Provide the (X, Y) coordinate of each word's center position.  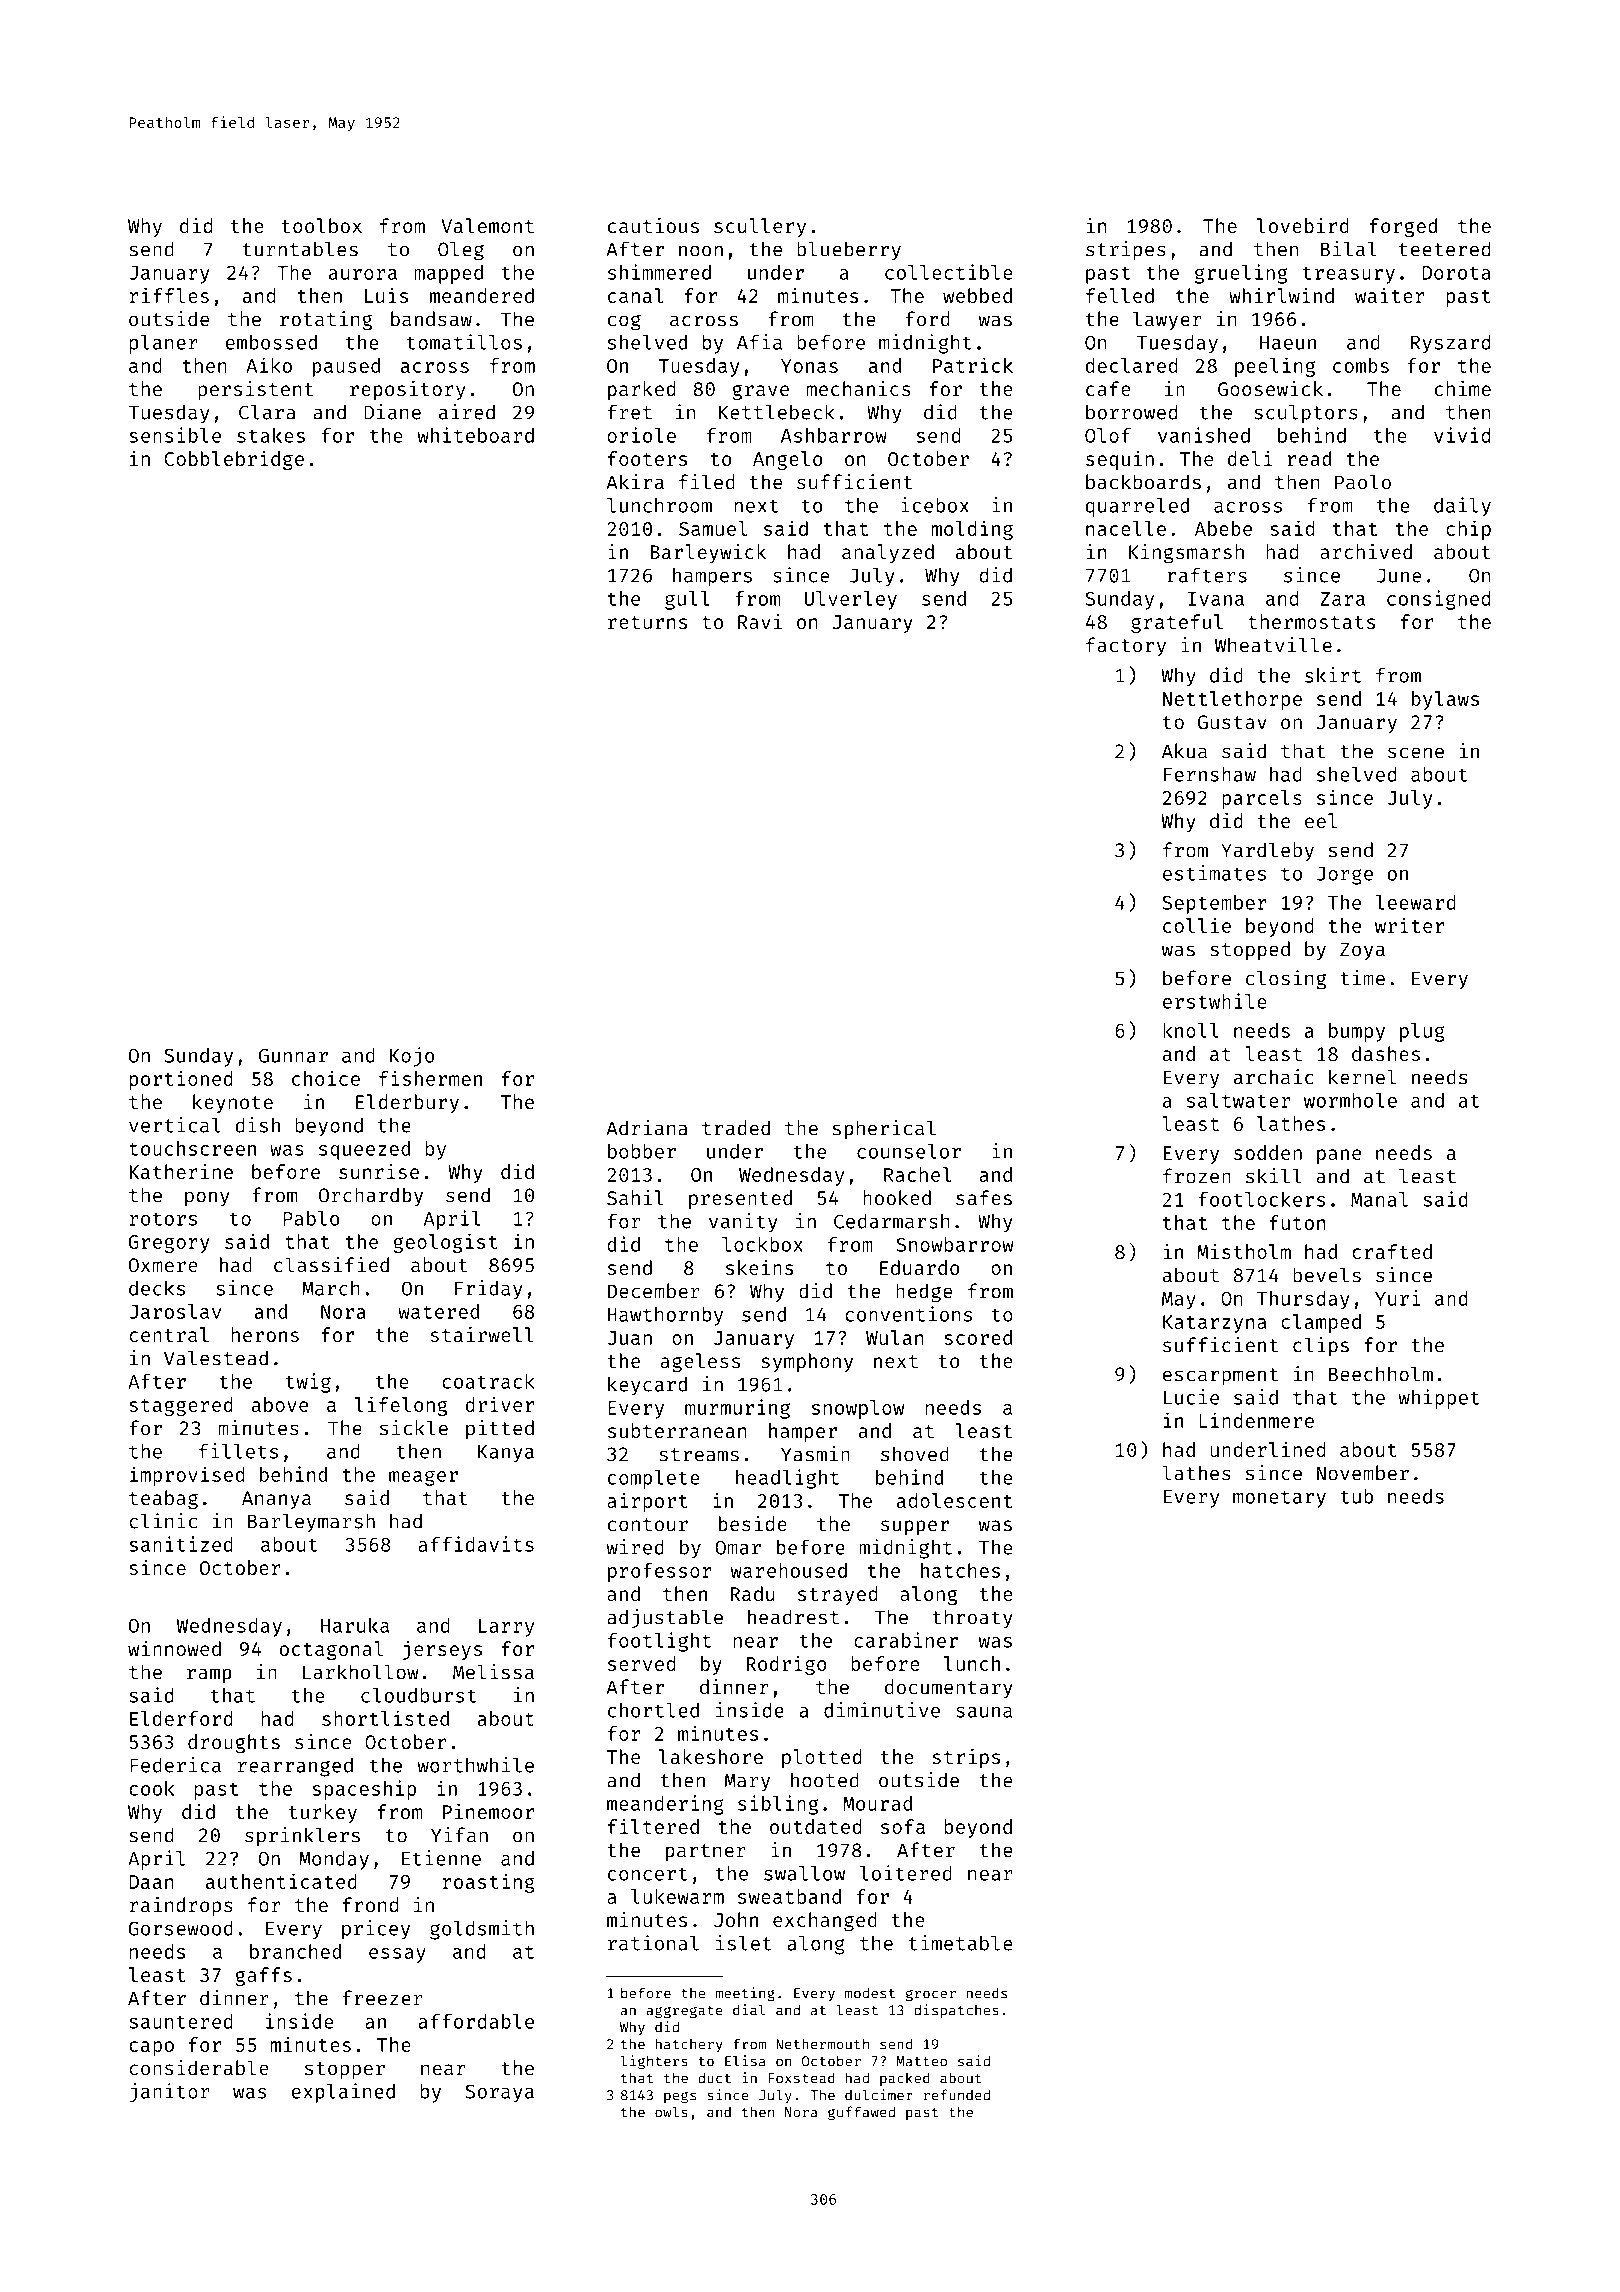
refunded (957, 2095)
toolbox (321, 225)
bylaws (1445, 700)
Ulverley (851, 600)
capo (151, 2048)
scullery (760, 227)
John (736, 1920)
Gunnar (293, 1055)
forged (1403, 227)
